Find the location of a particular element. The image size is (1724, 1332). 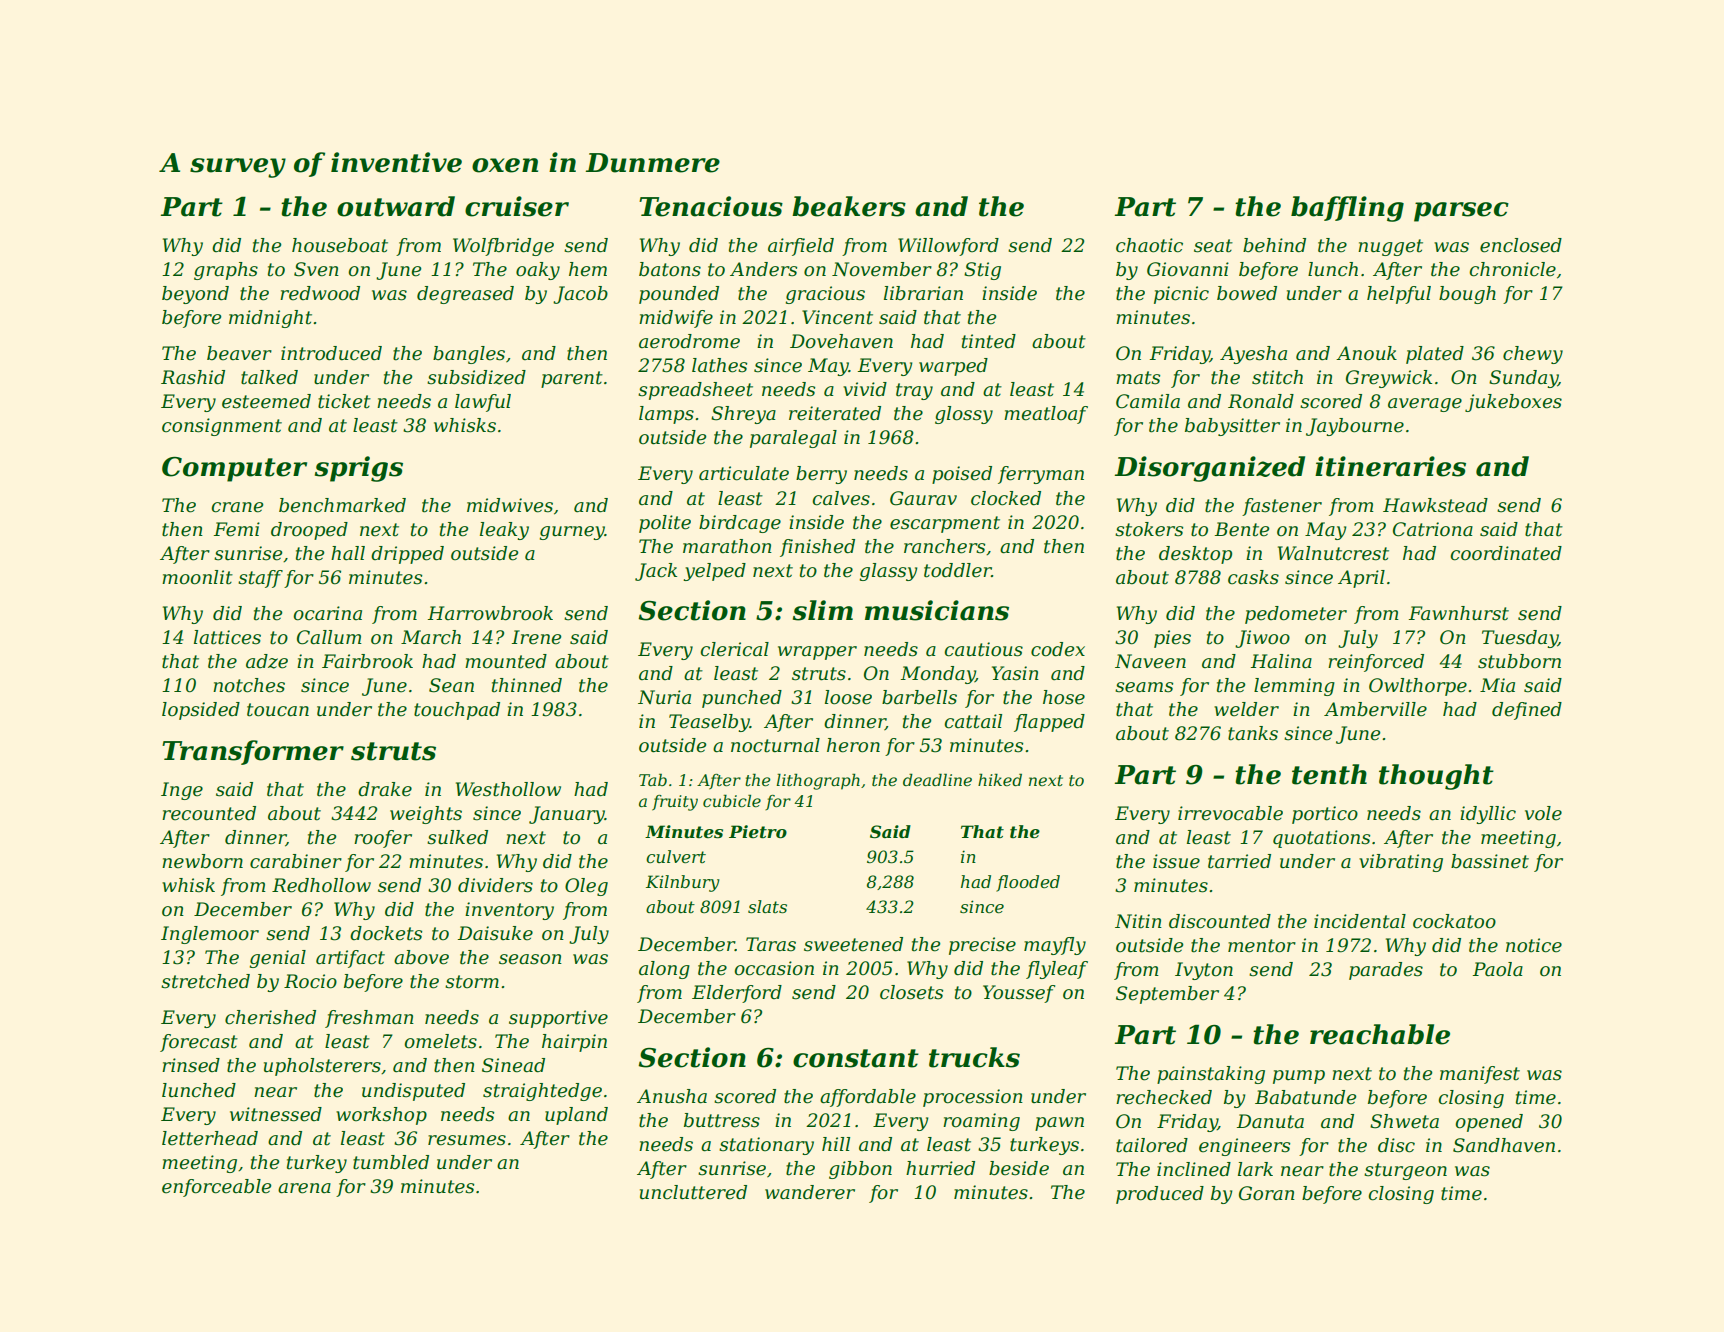

thinned is located at coordinates (527, 685).
